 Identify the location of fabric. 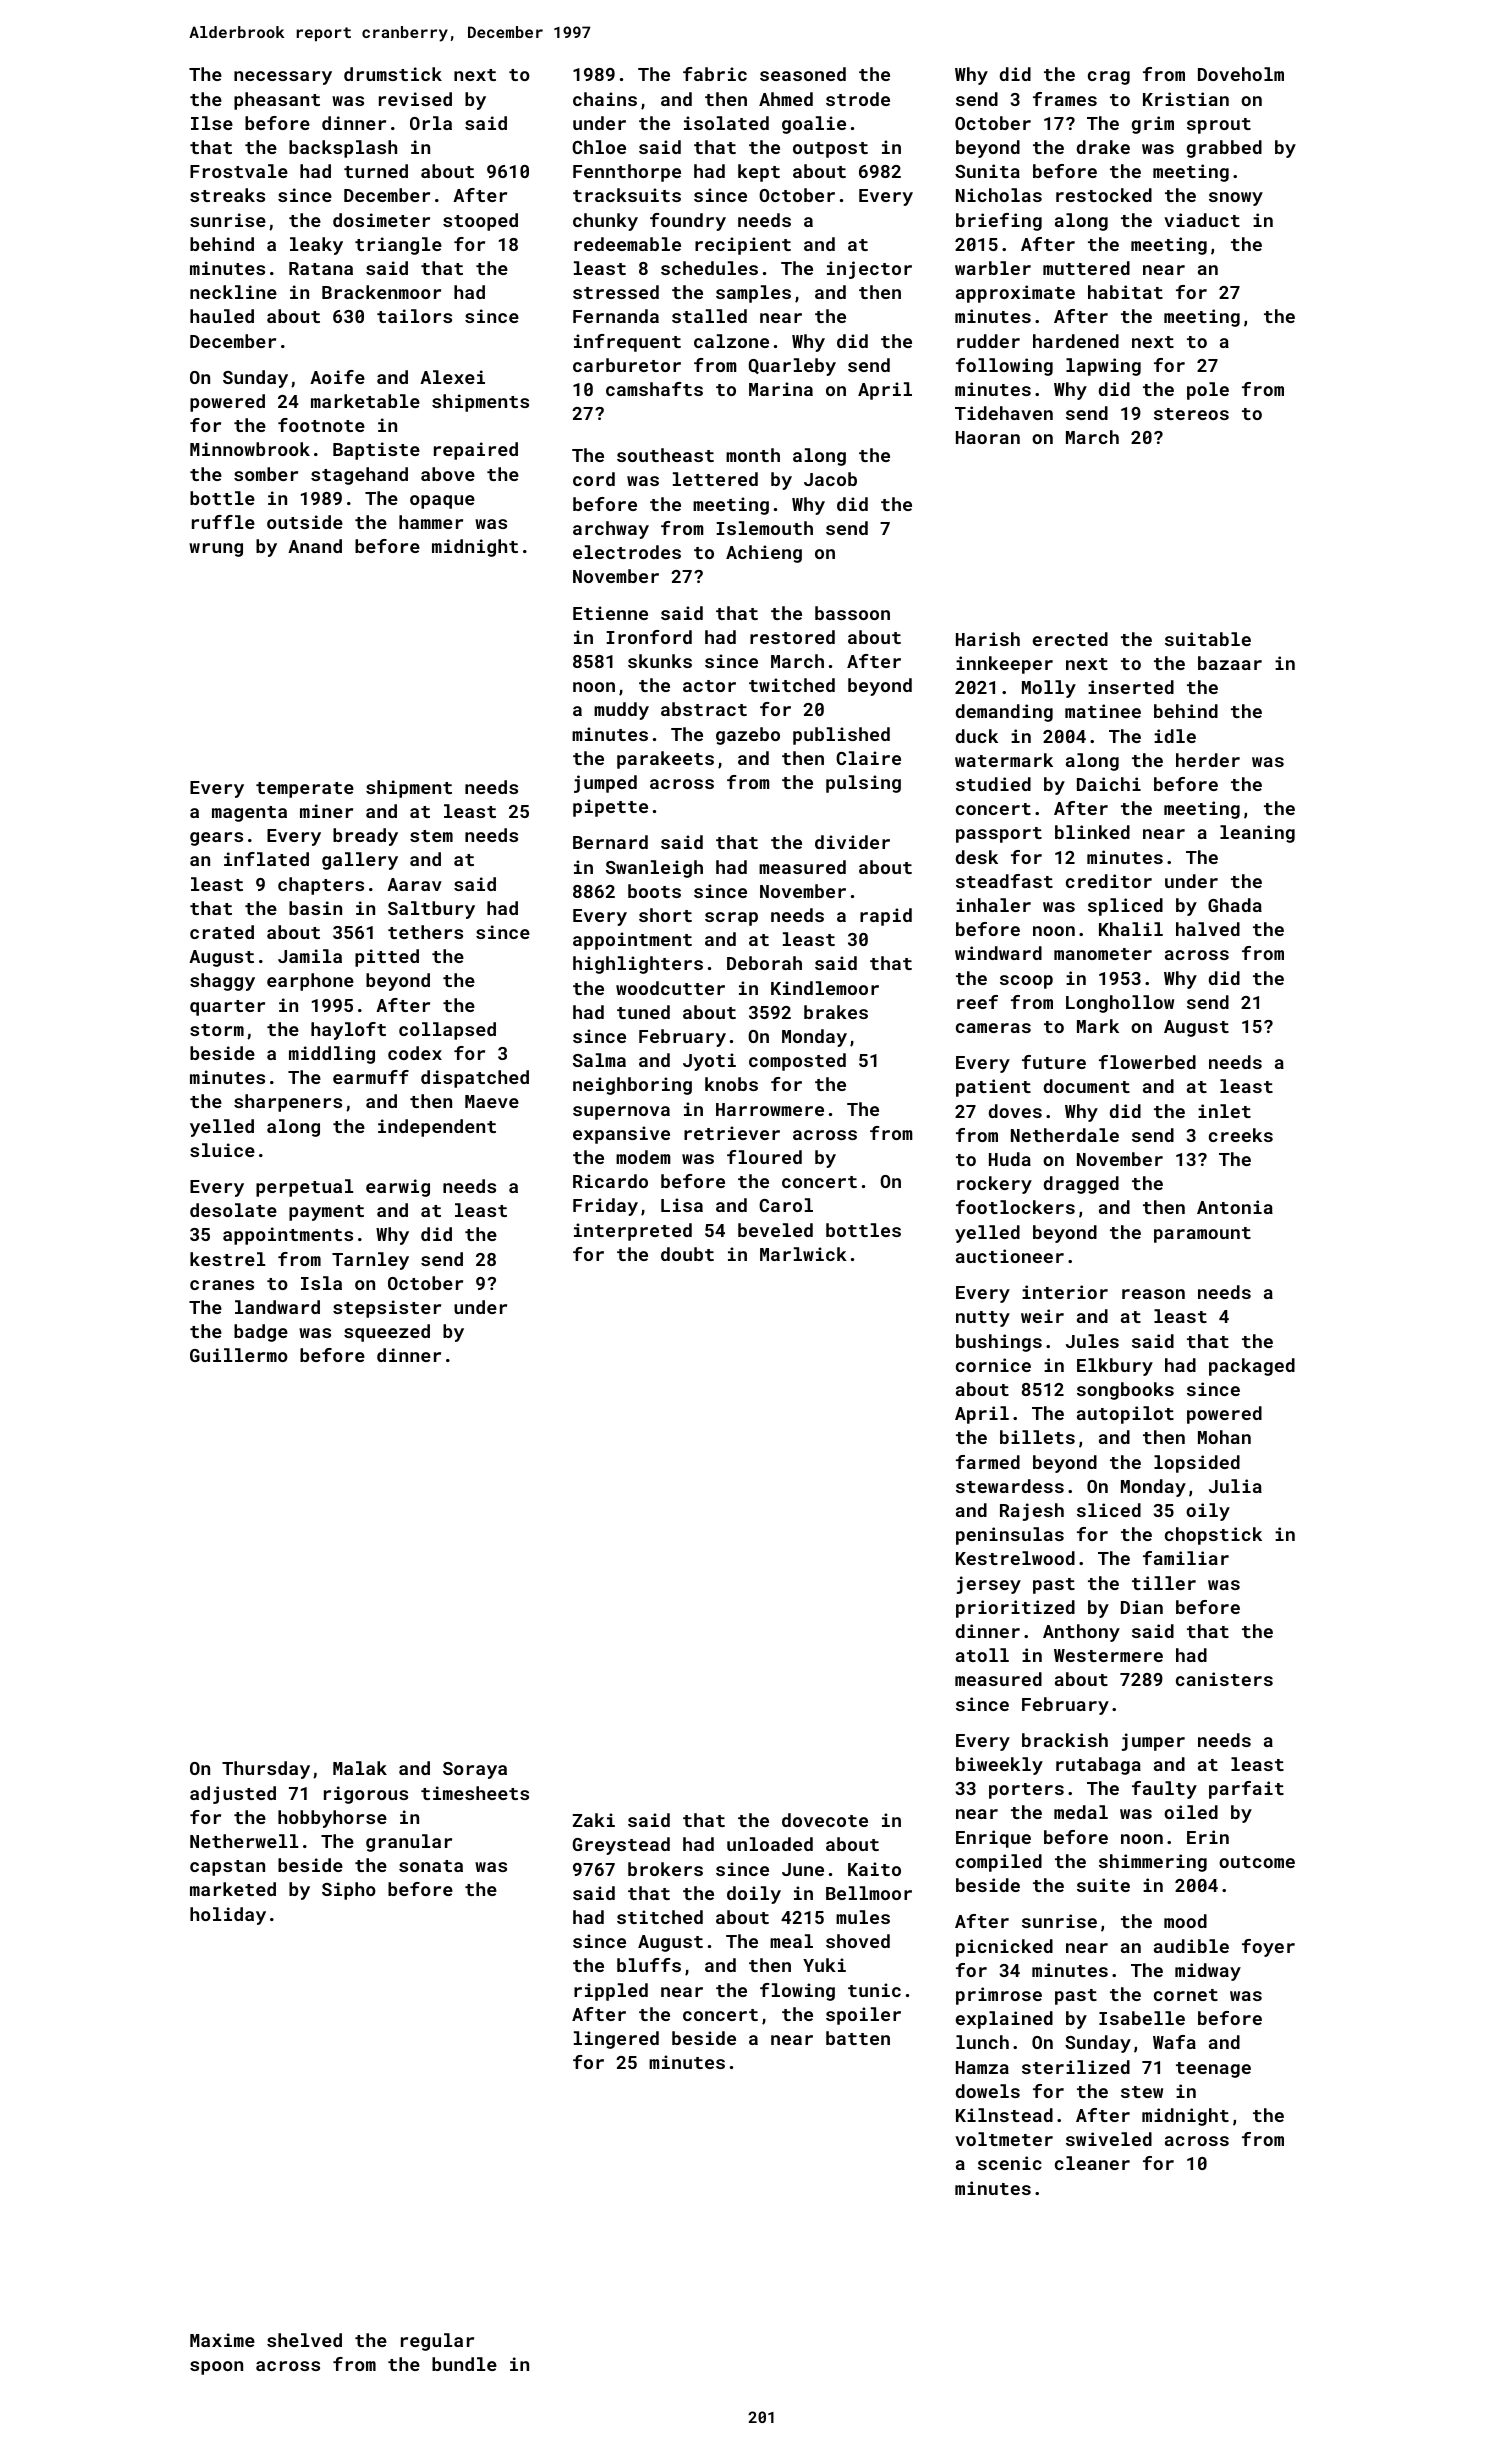
(715, 74).
